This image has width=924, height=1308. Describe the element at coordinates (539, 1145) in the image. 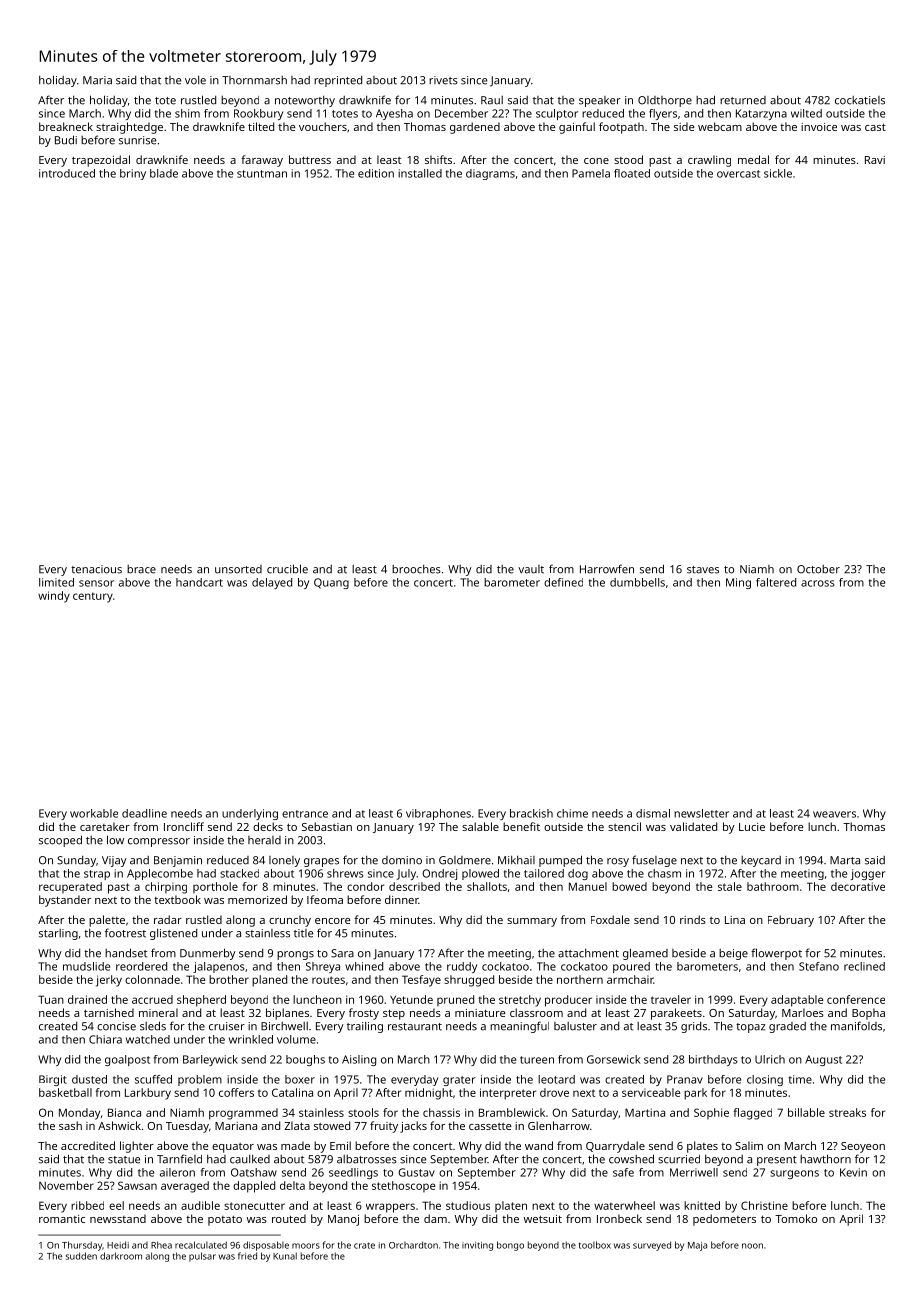

I see `wand` at that location.
